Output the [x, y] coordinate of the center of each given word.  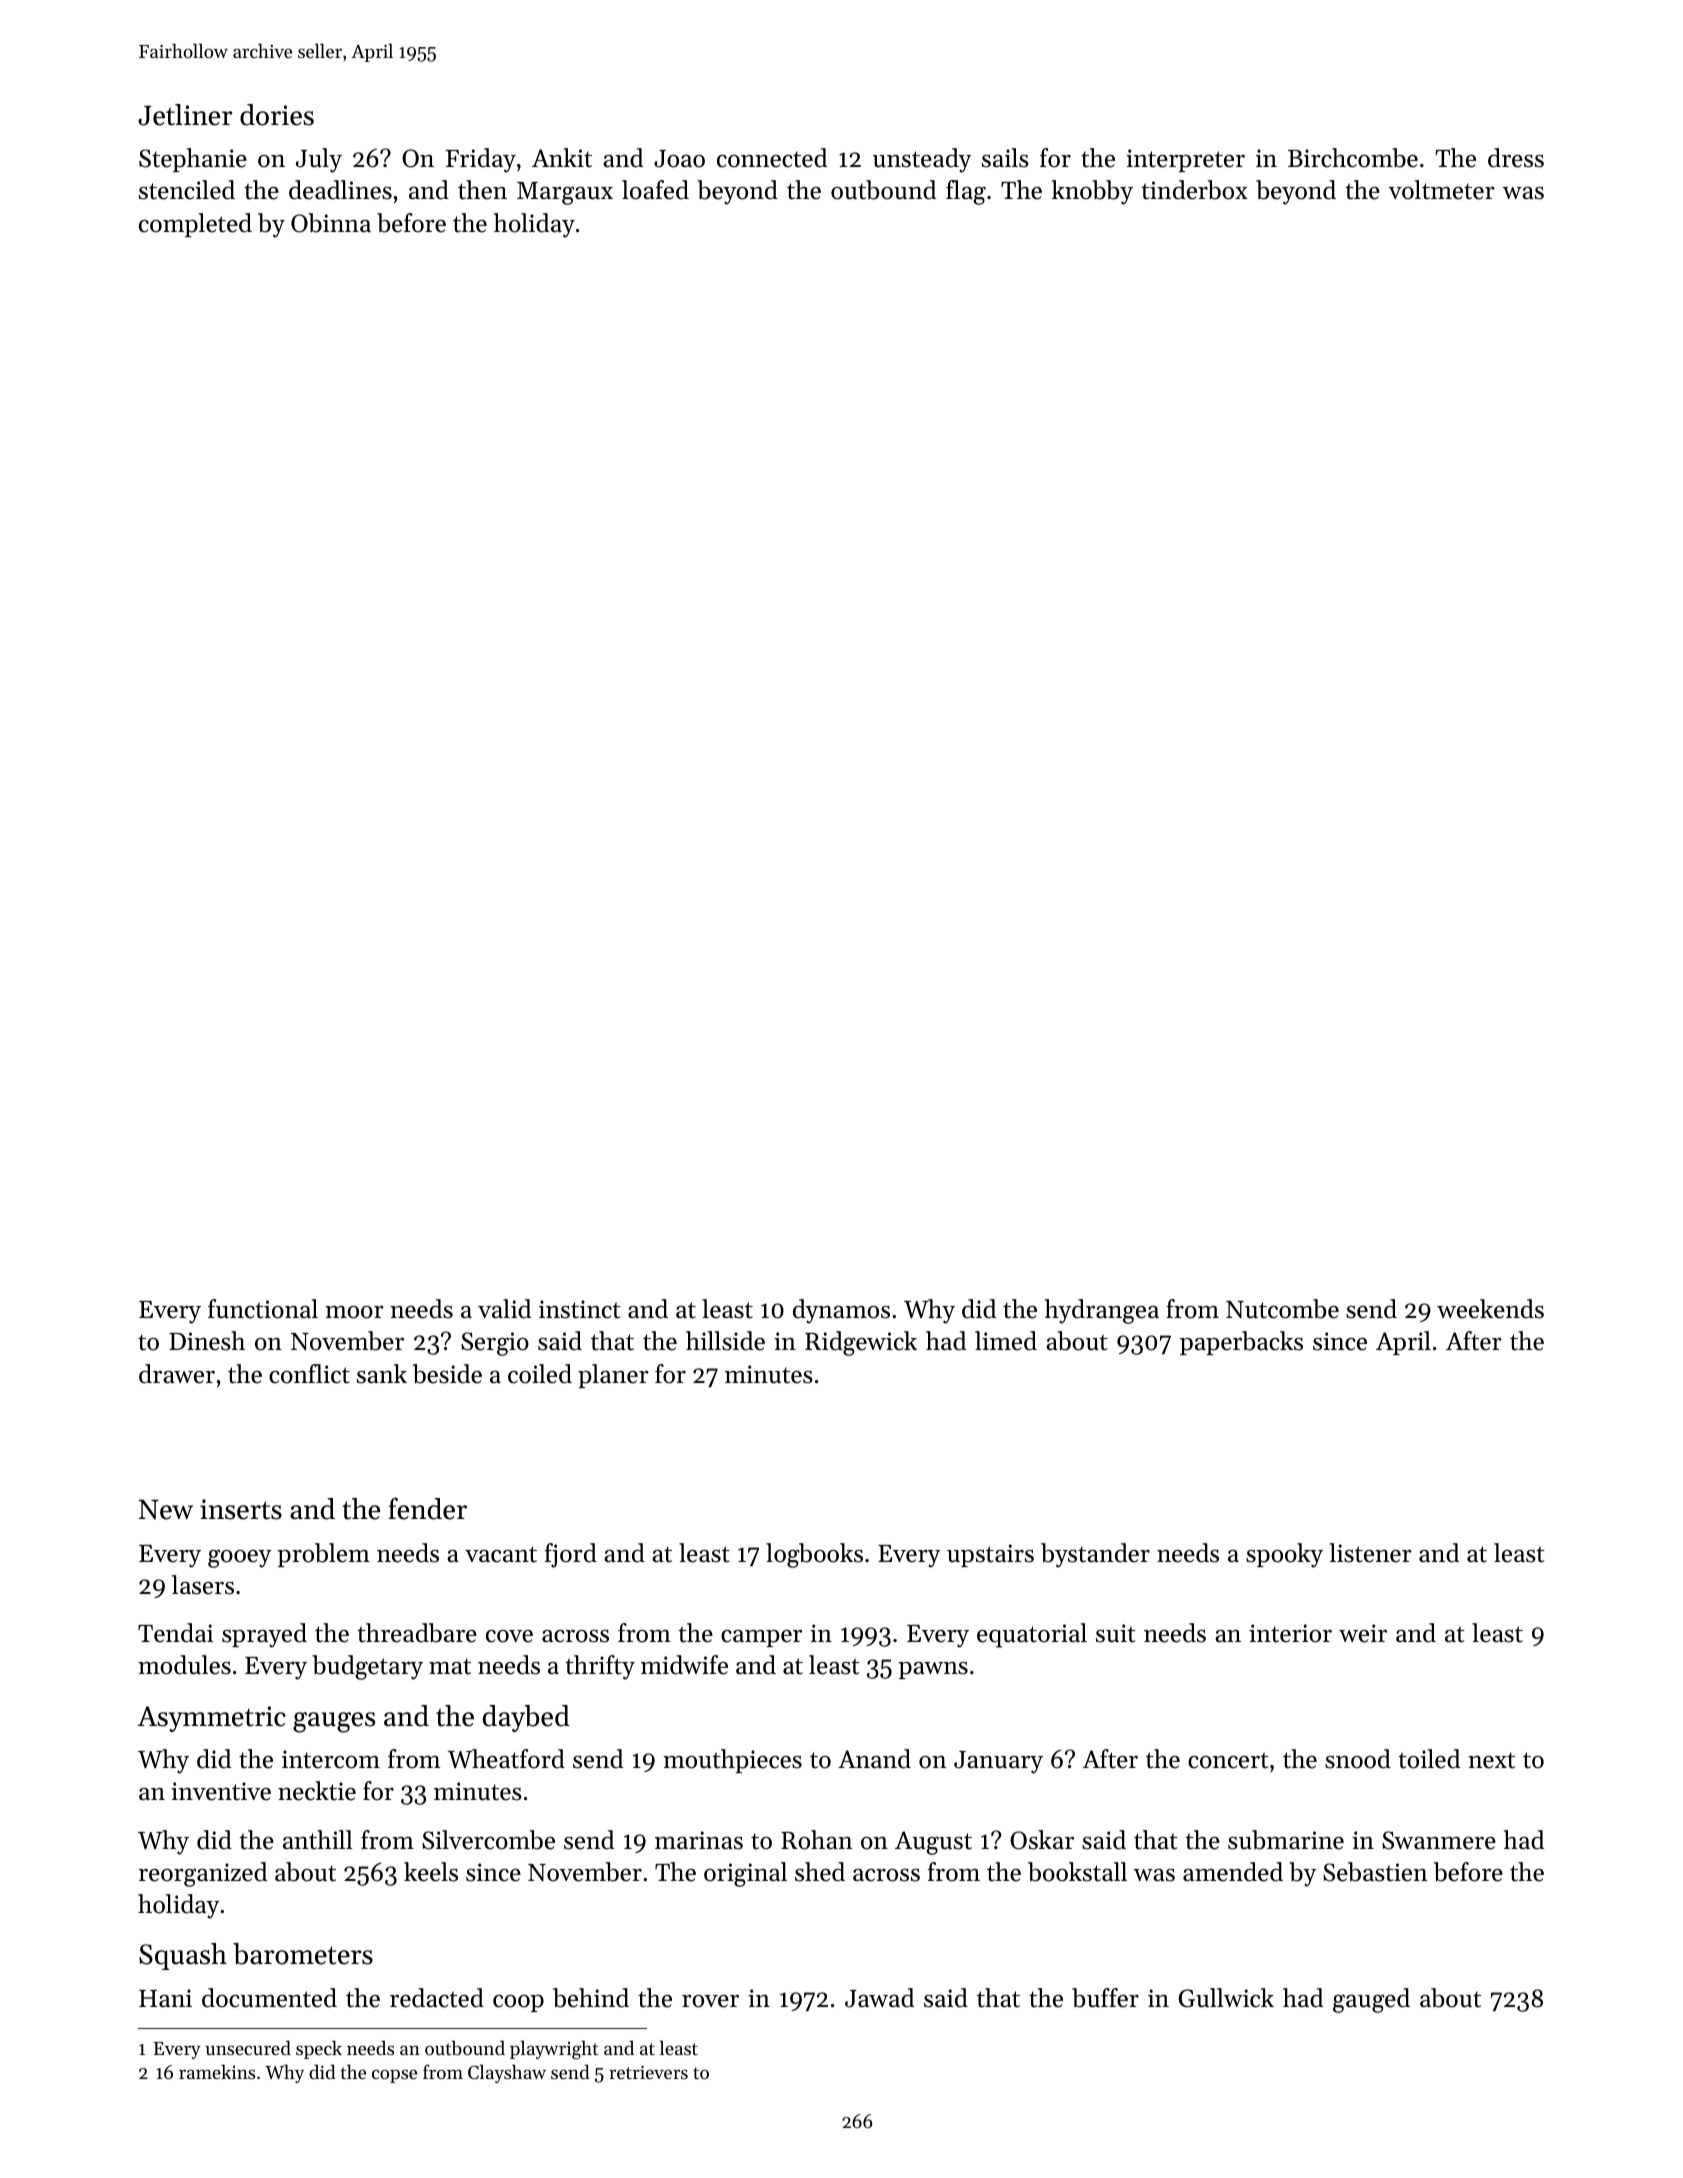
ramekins [217, 2071]
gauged [1371, 2000]
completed [195, 225]
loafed [655, 190]
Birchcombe [1353, 158]
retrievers [648, 2072]
